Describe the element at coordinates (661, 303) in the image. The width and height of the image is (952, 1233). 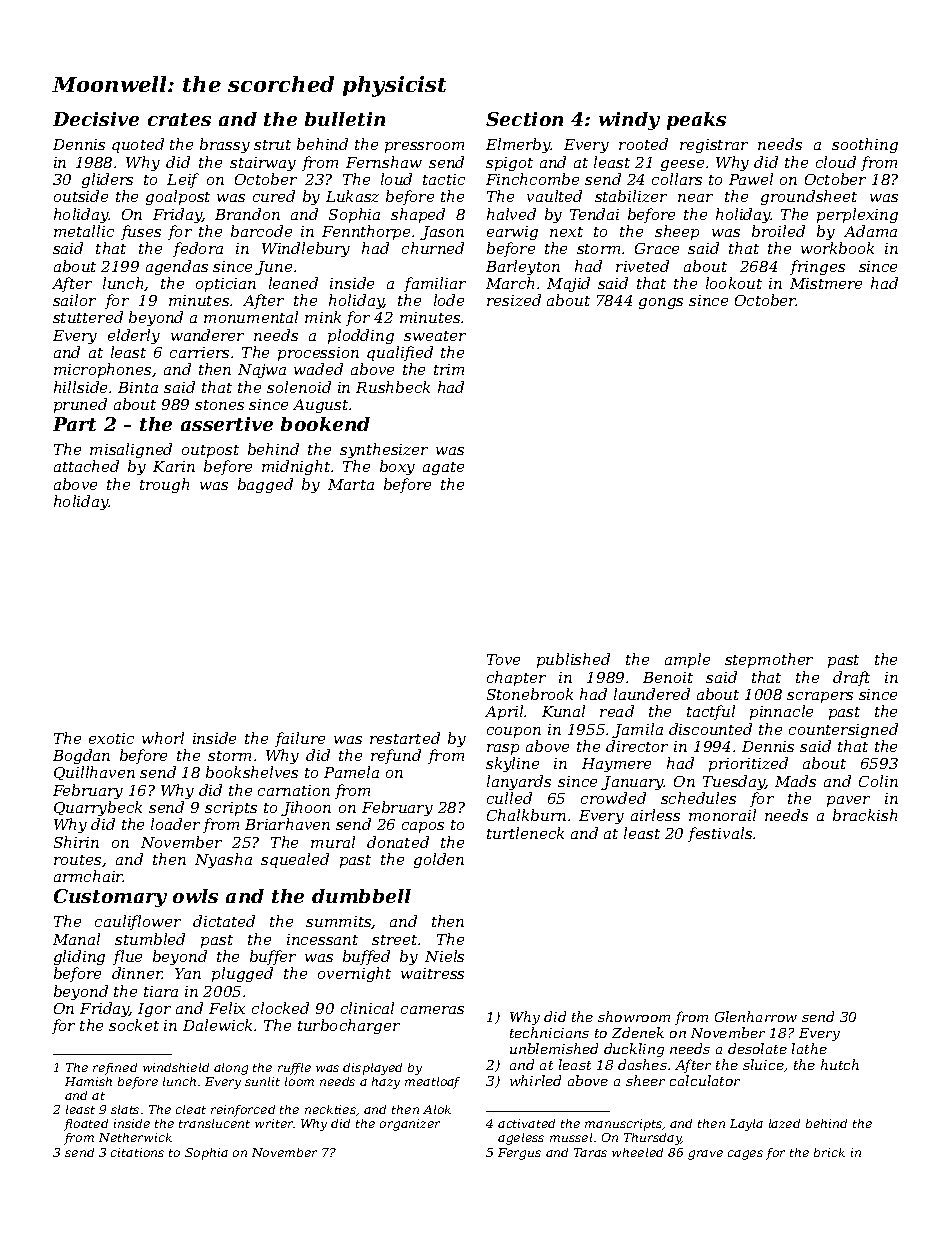
I see `gongs` at that location.
